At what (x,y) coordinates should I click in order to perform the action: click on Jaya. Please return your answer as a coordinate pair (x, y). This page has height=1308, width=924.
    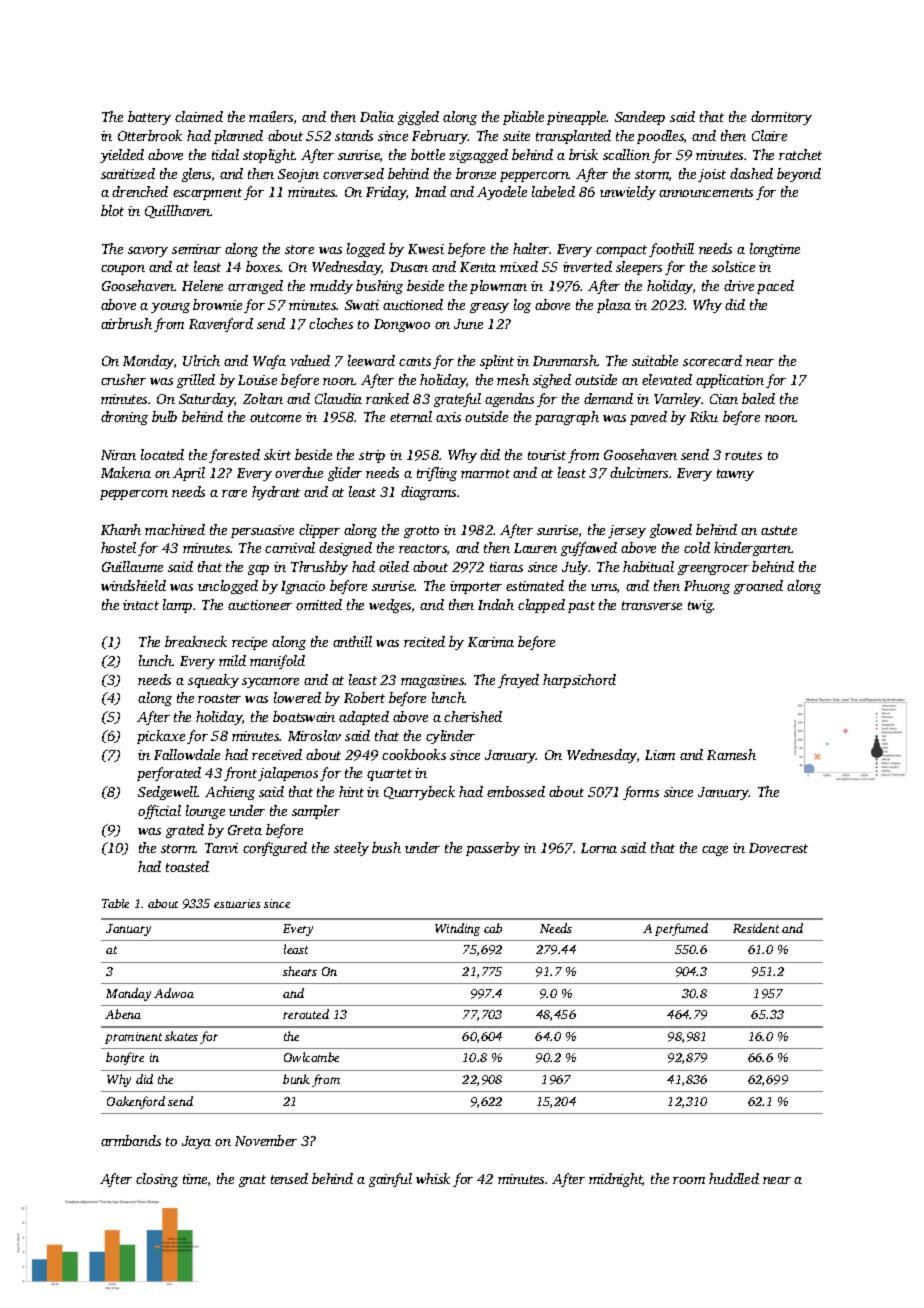
    Looking at the image, I should click on (196, 1142).
